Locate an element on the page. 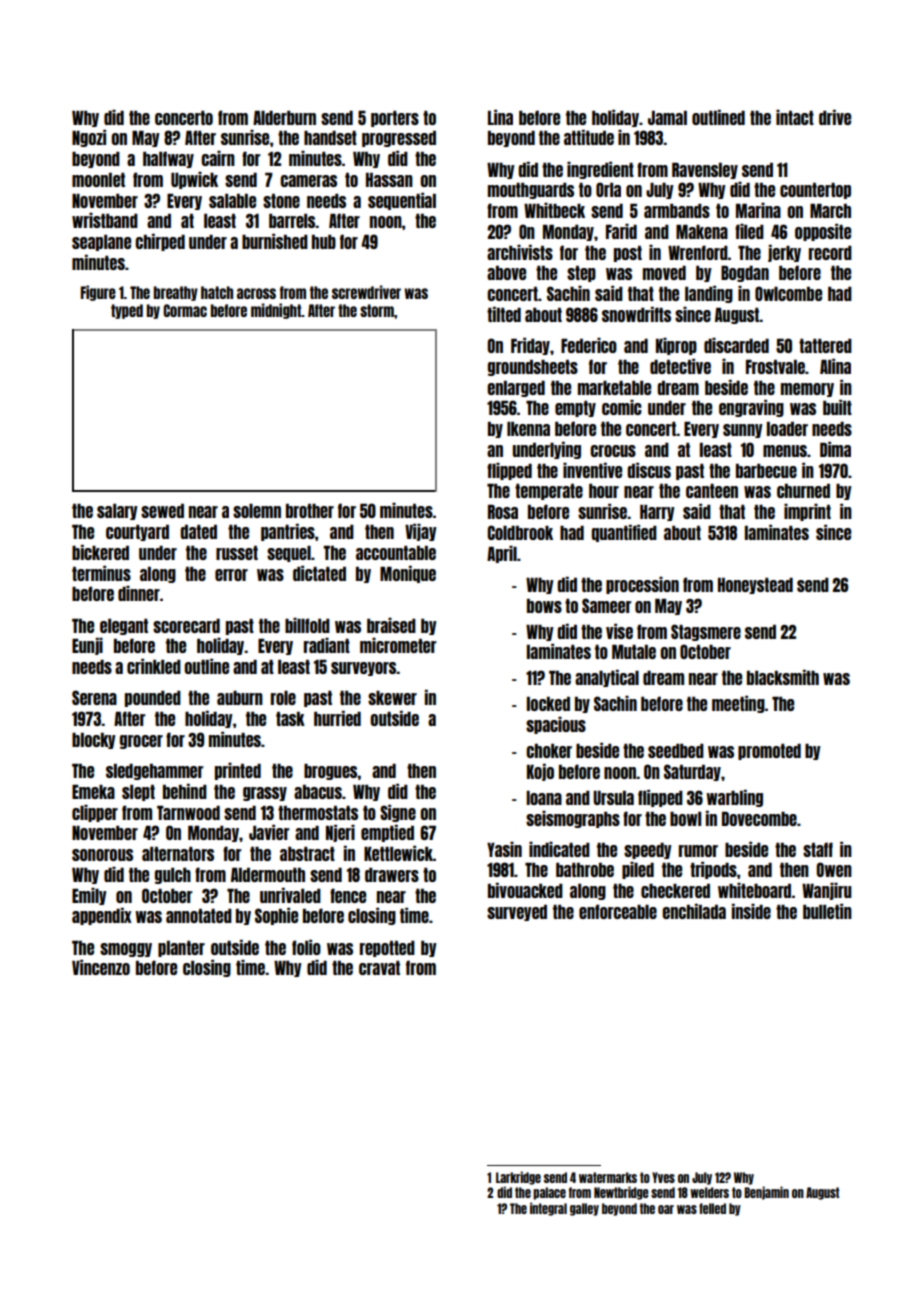 This image has height=1314, width=924. planter is located at coordinates (181, 949).
